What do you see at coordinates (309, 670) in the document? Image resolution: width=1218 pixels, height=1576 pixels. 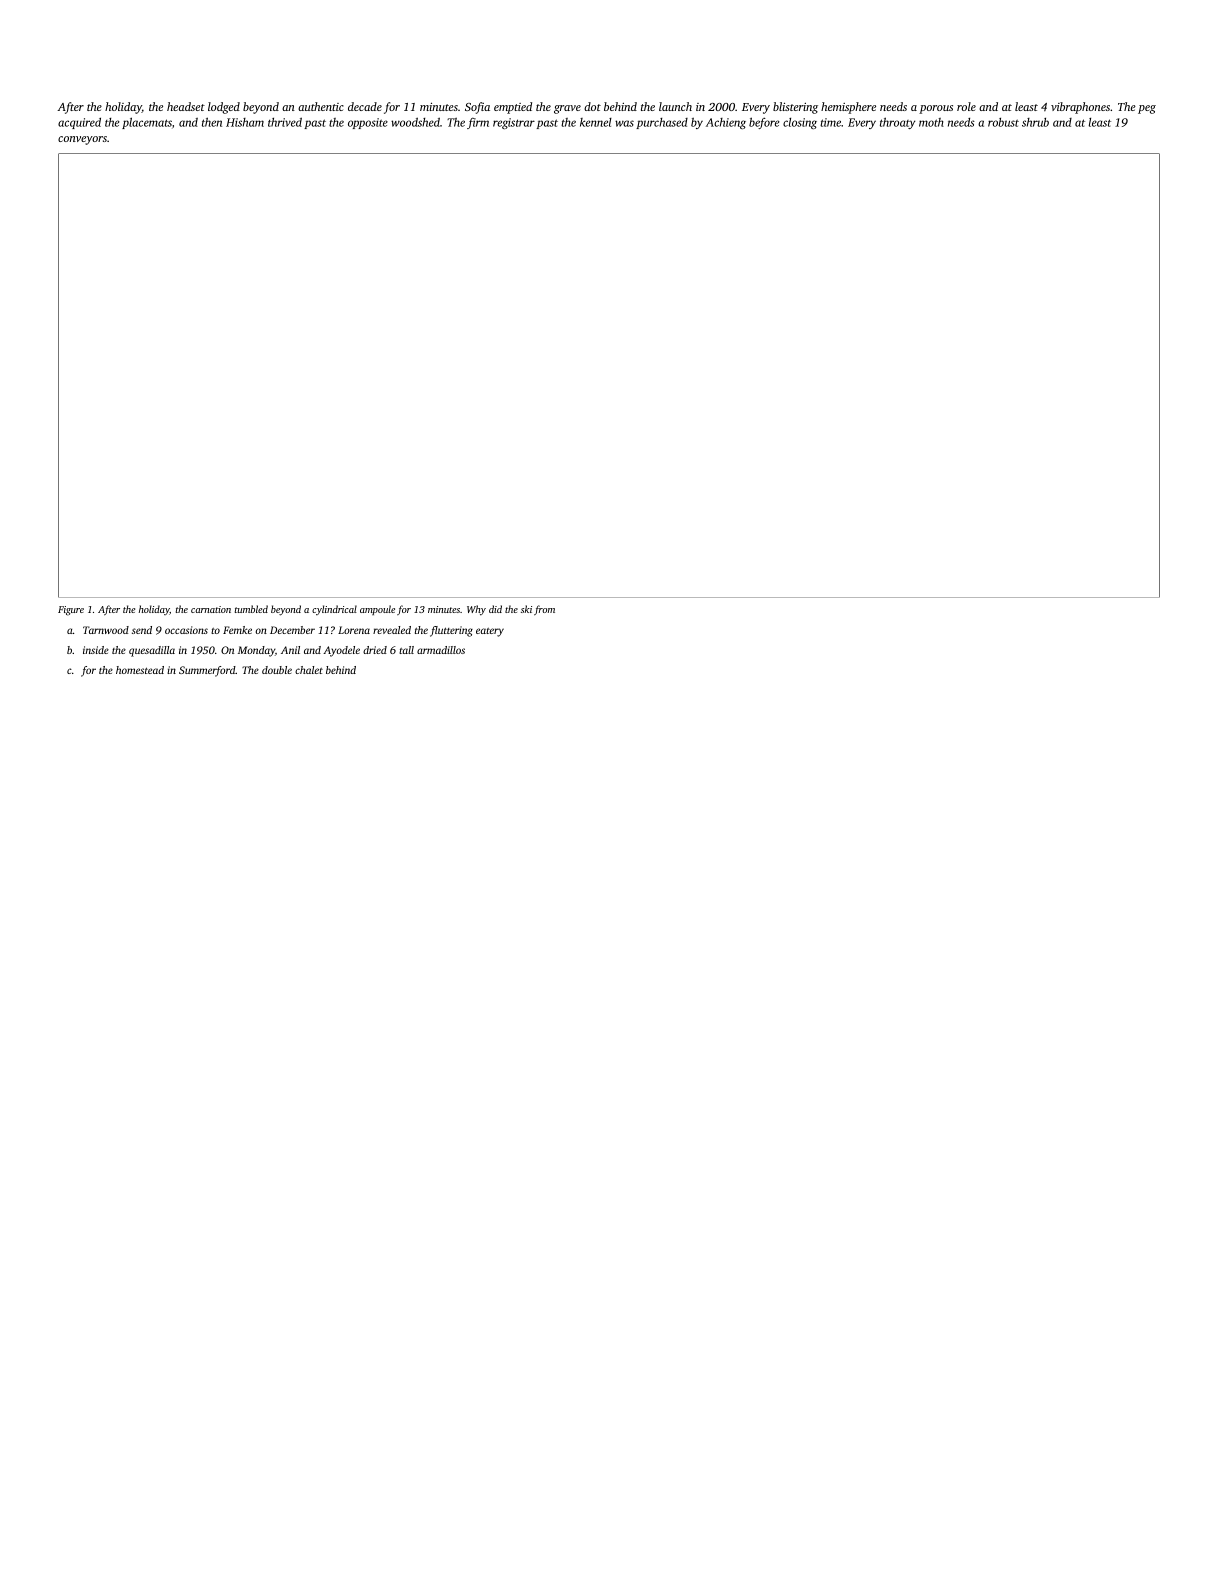 I see `chalet` at bounding box center [309, 670].
